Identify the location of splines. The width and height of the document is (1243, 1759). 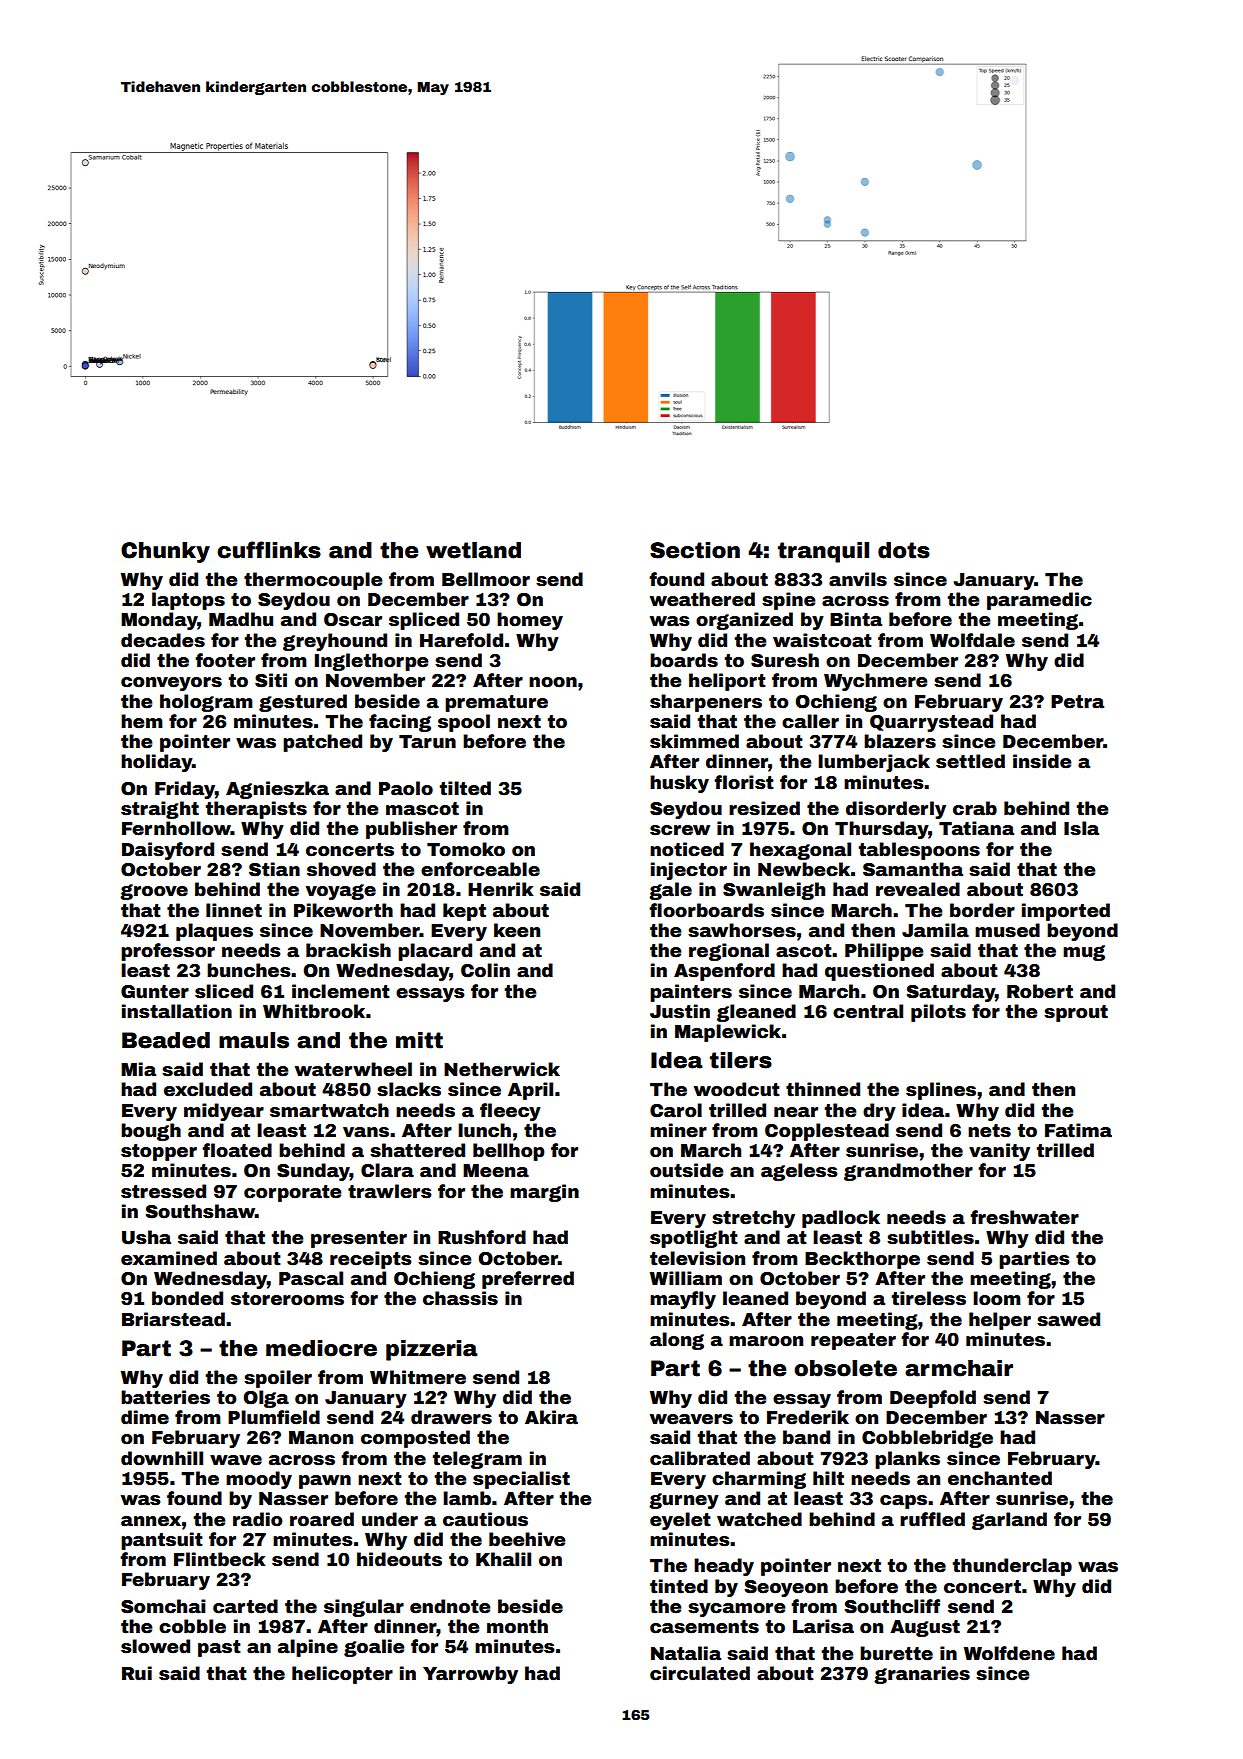
(941, 1091).
